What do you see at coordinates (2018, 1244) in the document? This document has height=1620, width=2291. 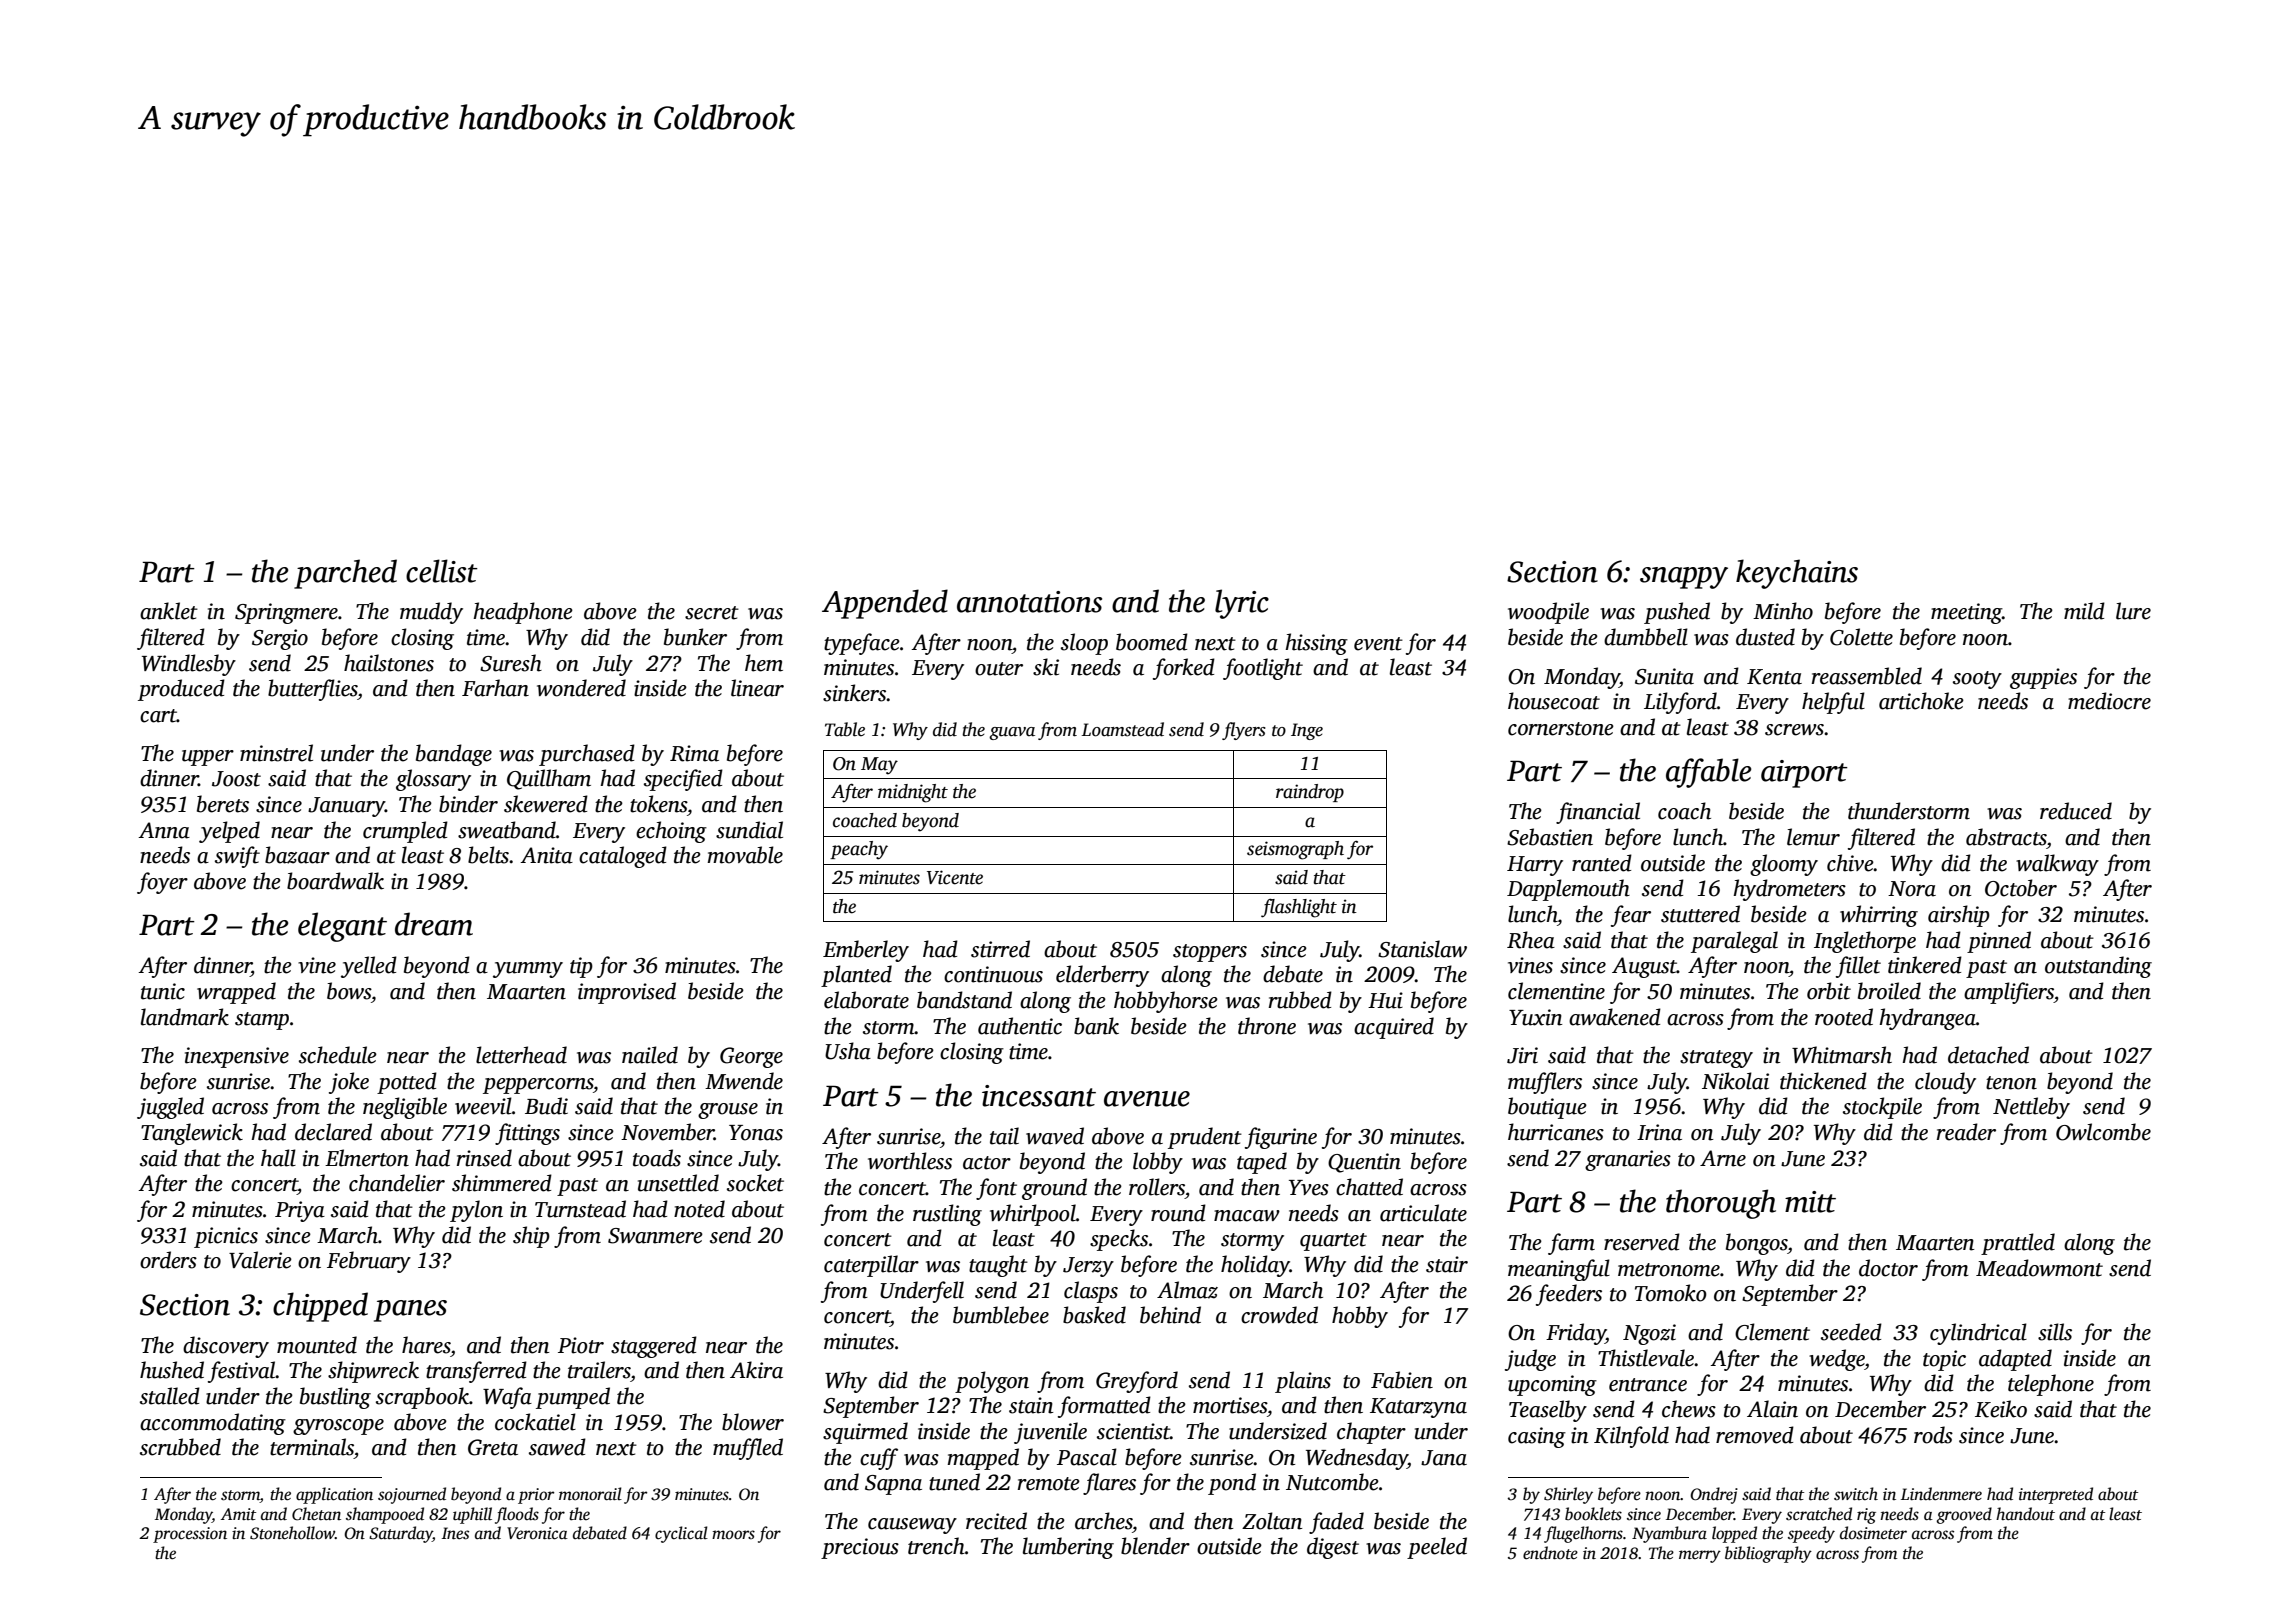 I see `prattled` at bounding box center [2018, 1244].
